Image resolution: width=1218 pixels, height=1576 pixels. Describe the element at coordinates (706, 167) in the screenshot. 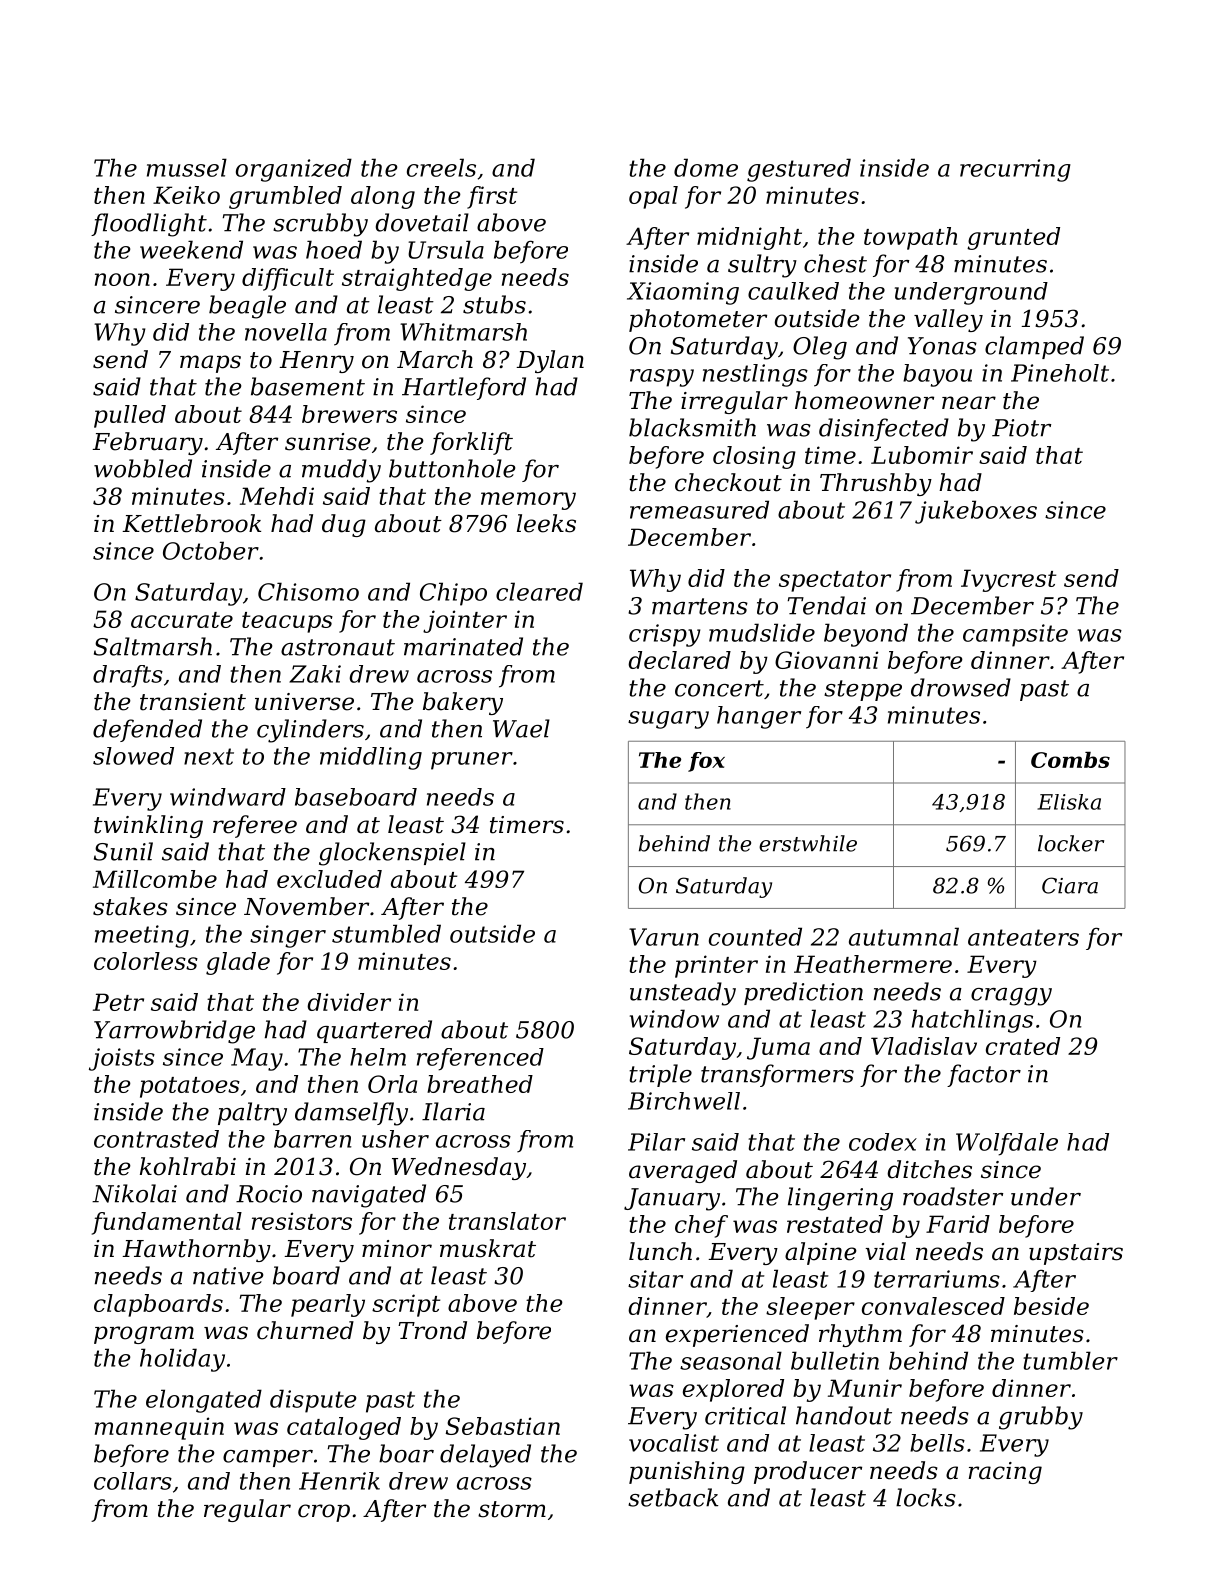

I see `dome` at that location.
